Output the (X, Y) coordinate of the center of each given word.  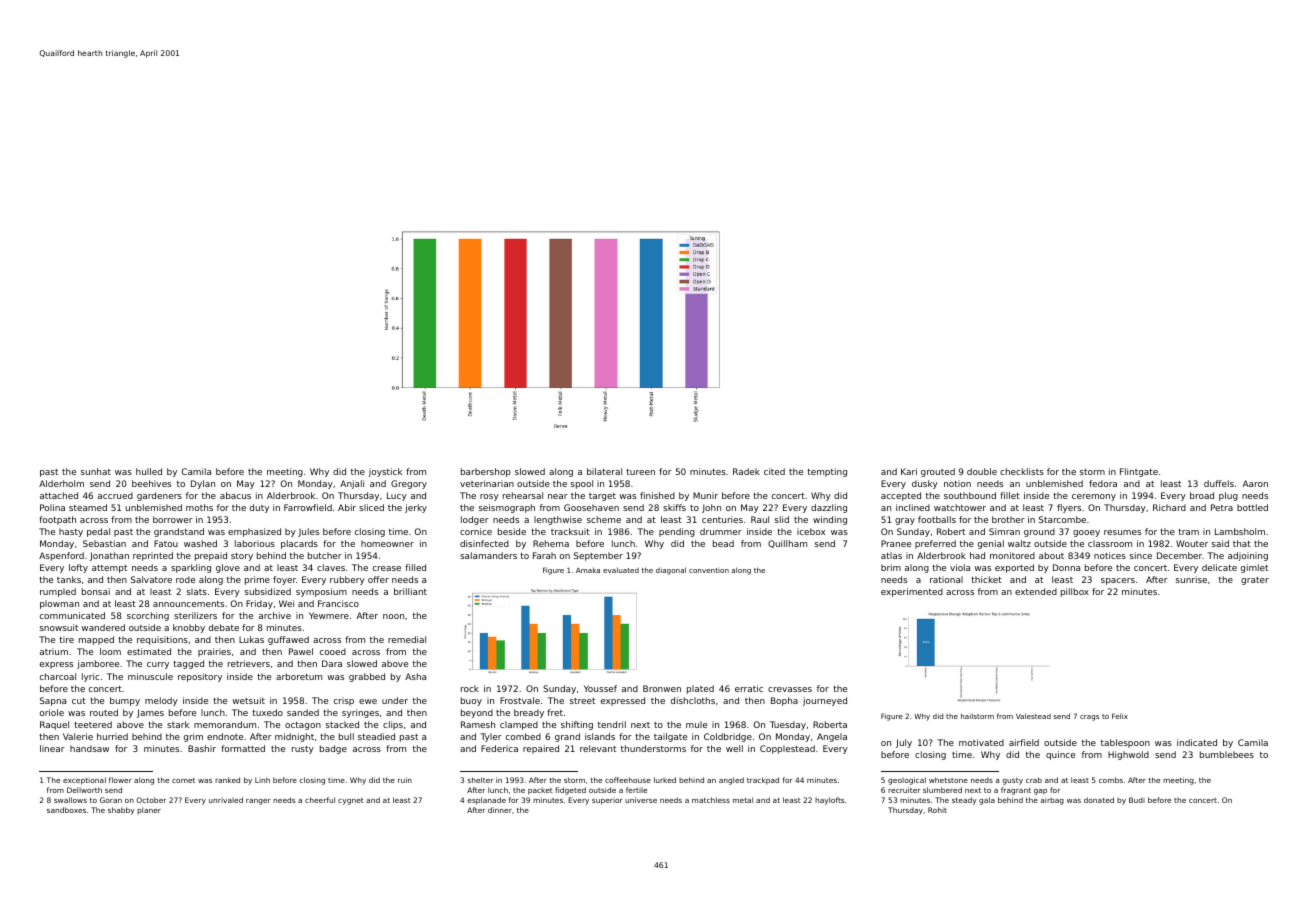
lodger (475, 520)
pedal (98, 532)
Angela (832, 737)
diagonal (671, 571)
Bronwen (662, 688)
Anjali (352, 484)
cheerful (320, 800)
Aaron (1255, 483)
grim (193, 737)
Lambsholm (1240, 531)
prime (257, 580)
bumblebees (1227, 754)
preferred (935, 544)
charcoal (58, 676)
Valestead (1033, 716)
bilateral (604, 471)
